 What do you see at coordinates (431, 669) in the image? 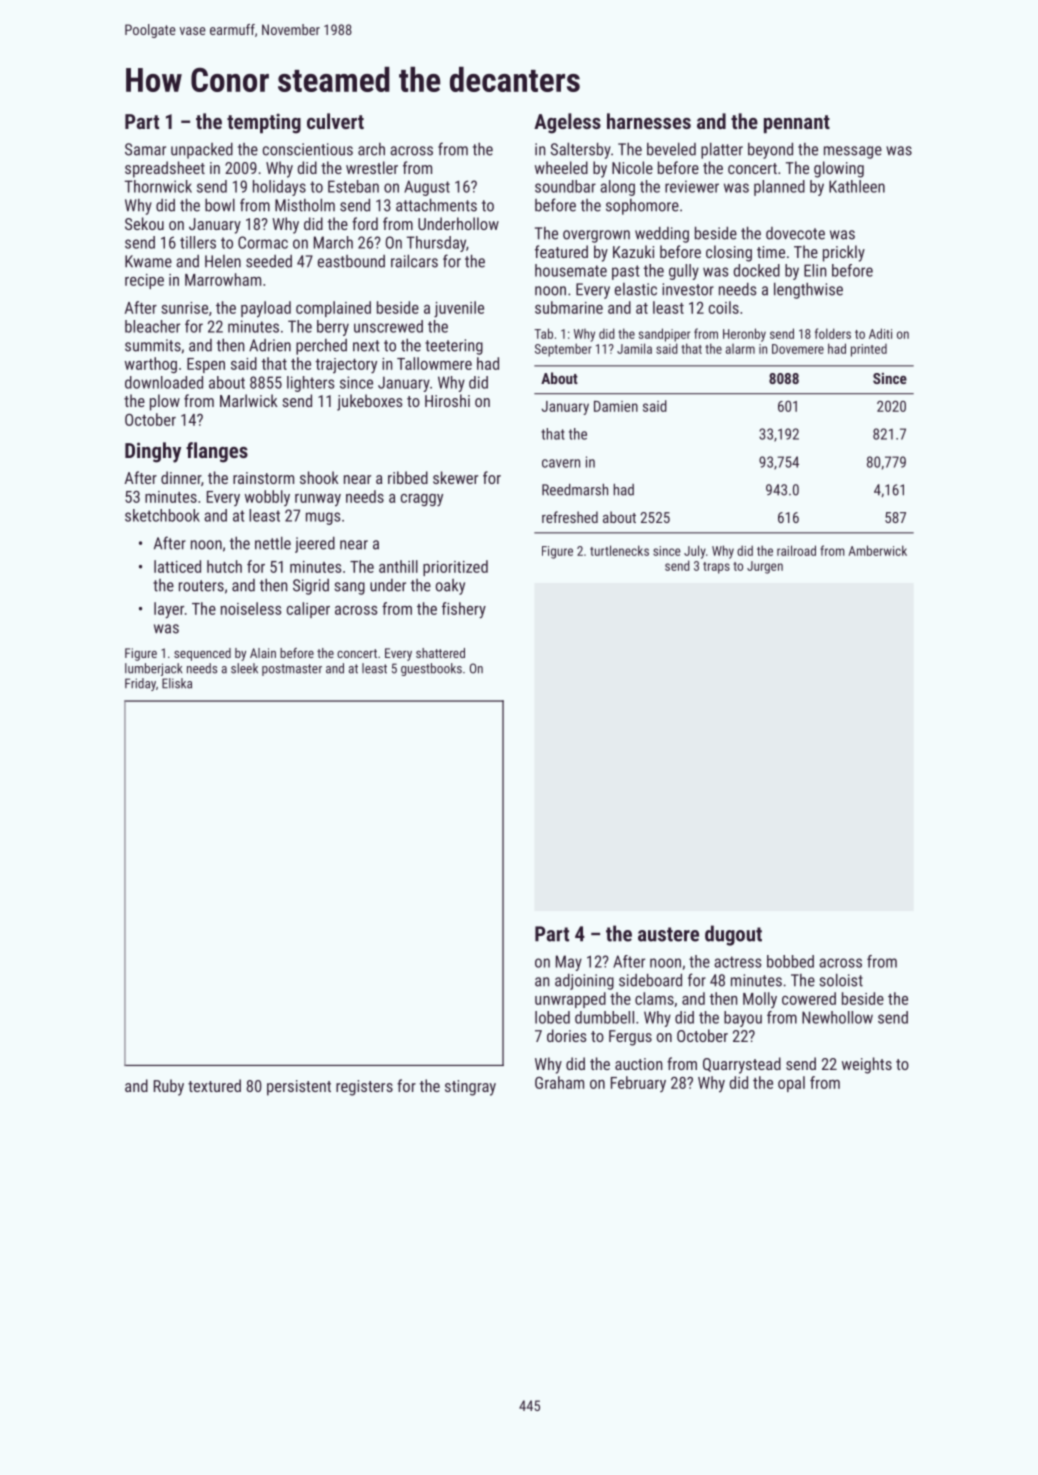
I see `guestbooks` at bounding box center [431, 669].
